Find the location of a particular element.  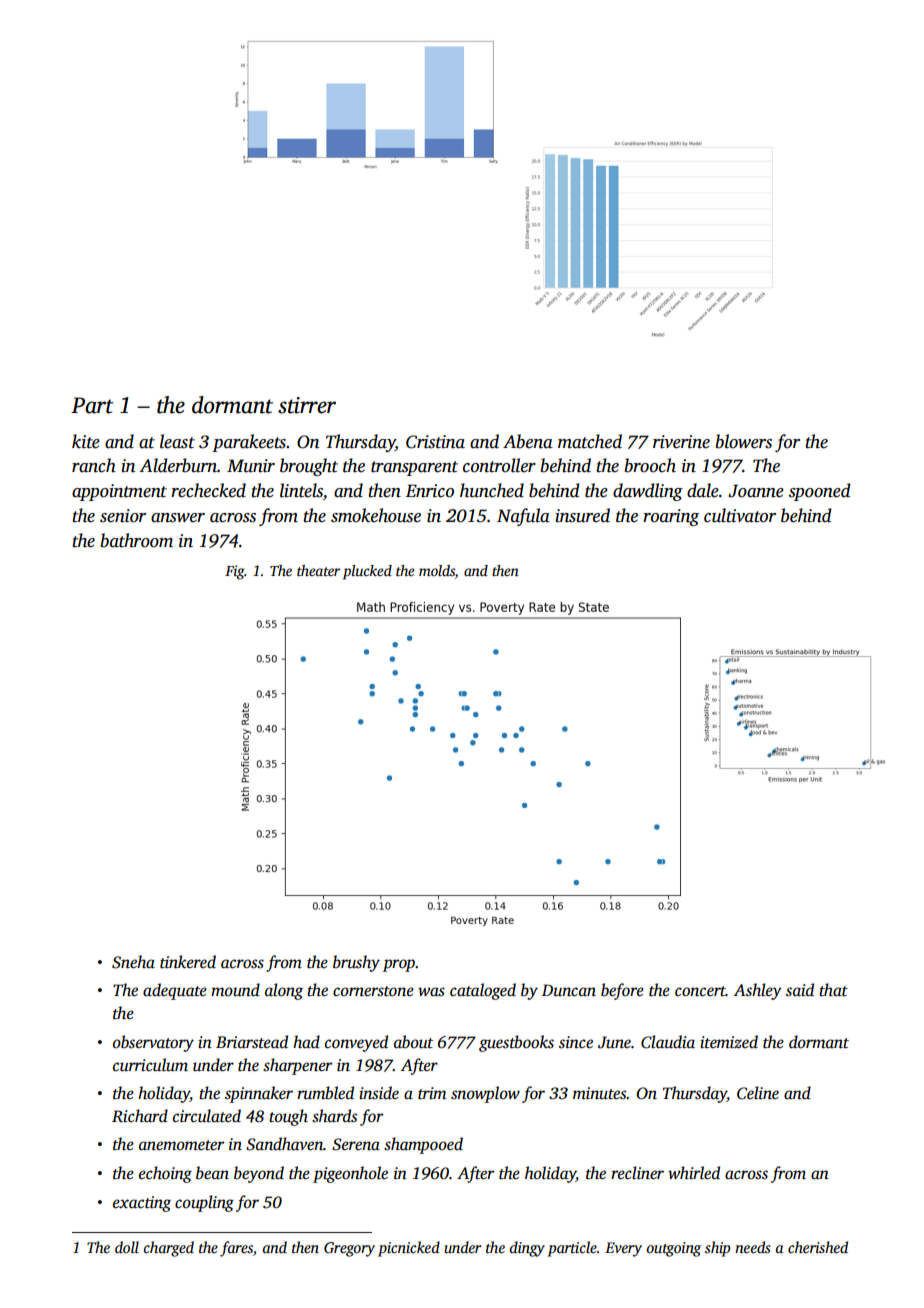

bathroom is located at coordinates (137, 540).
